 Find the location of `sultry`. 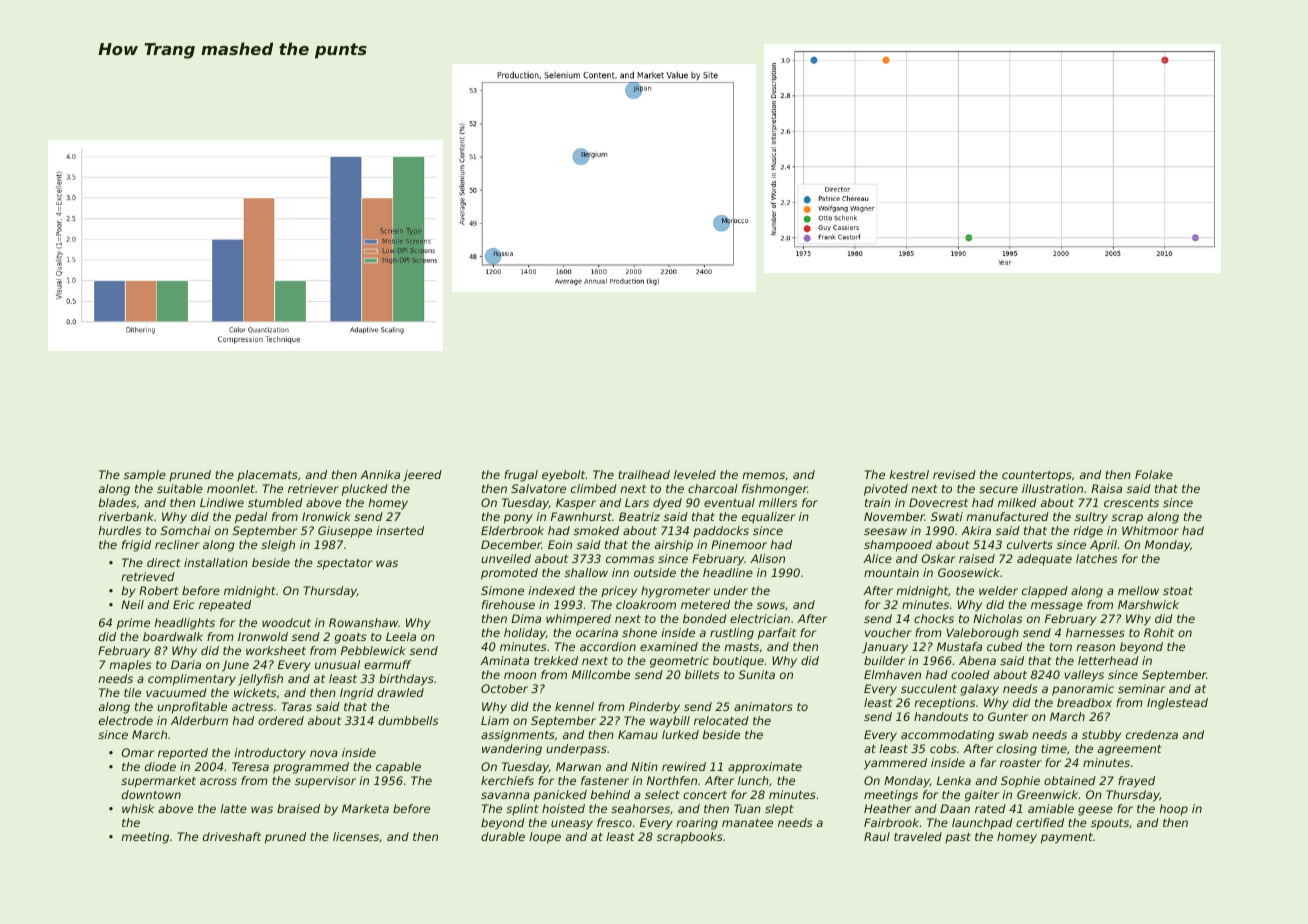

sultry is located at coordinates (1091, 518).
